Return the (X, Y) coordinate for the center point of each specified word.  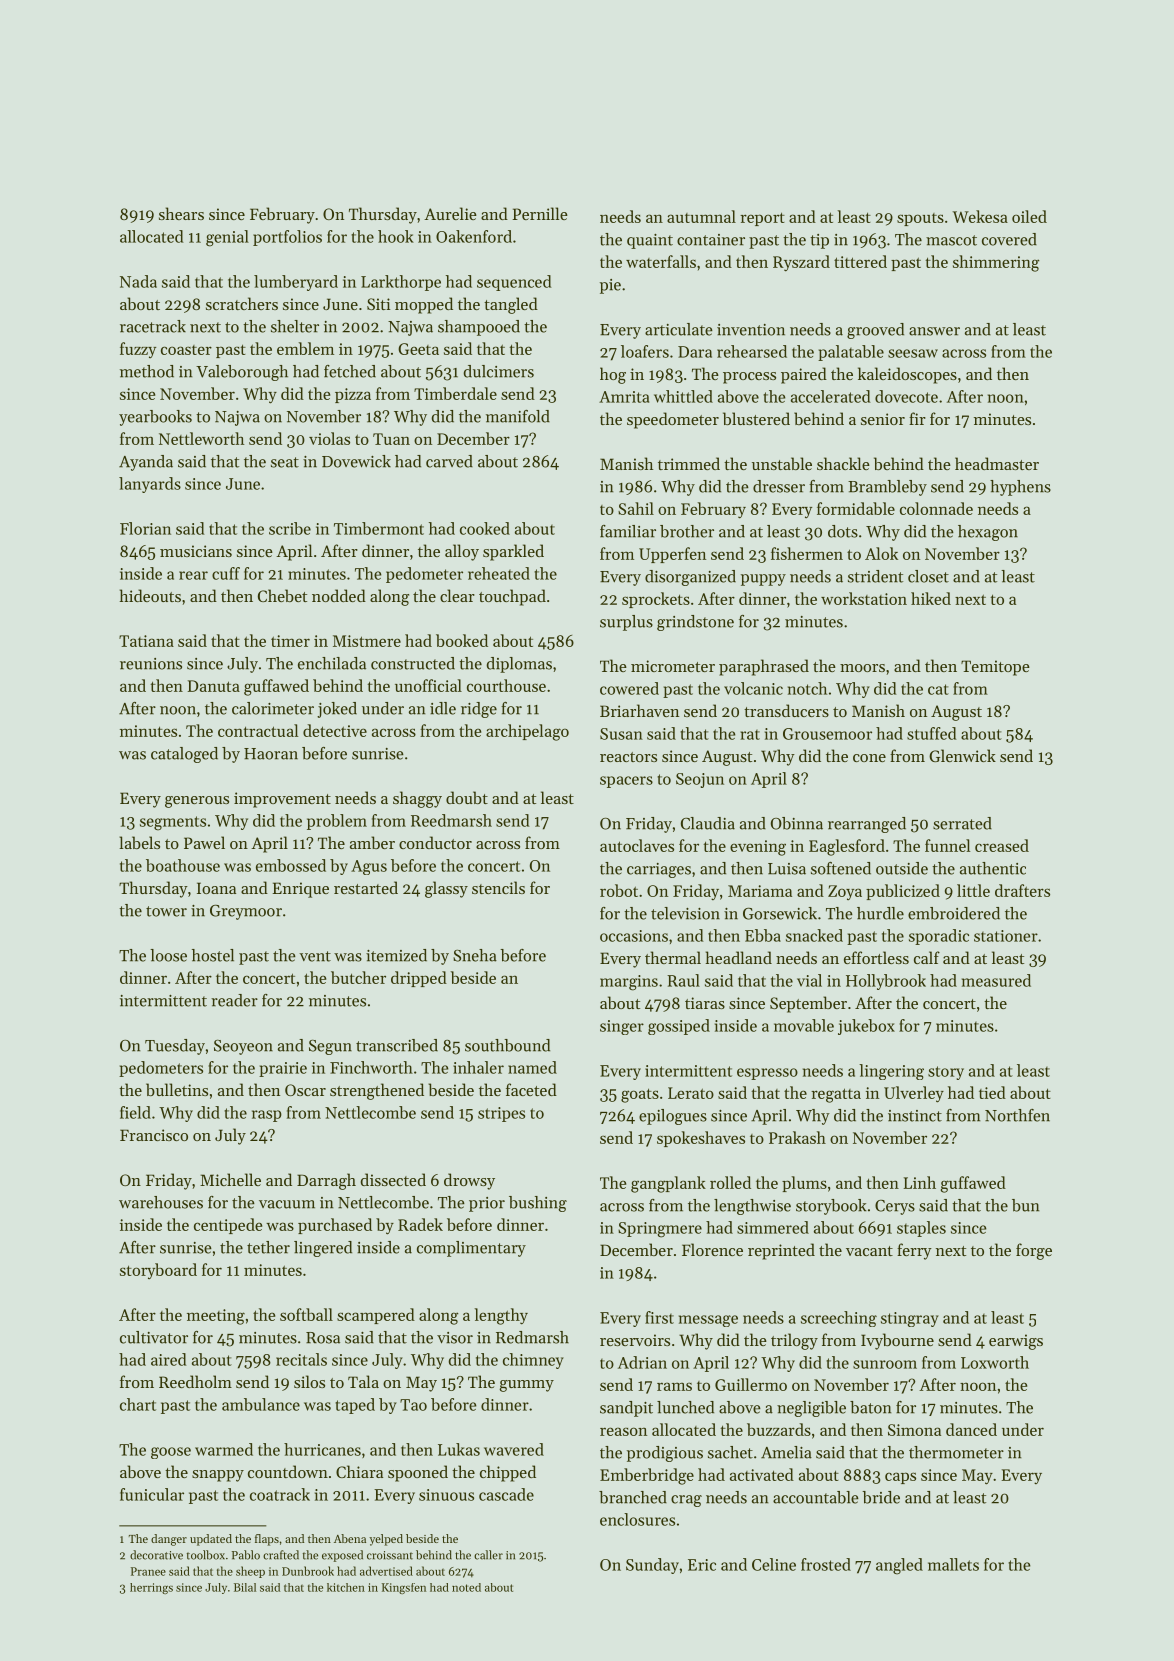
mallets (953, 1564)
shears (181, 213)
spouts (920, 219)
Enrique (301, 890)
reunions (151, 664)
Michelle (230, 1179)
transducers (786, 710)
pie (610, 286)
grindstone (695, 623)
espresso (767, 1074)
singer (622, 1027)
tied (992, 1092)
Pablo (246, 1555)
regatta (836, 1095)
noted (466, 1587)
